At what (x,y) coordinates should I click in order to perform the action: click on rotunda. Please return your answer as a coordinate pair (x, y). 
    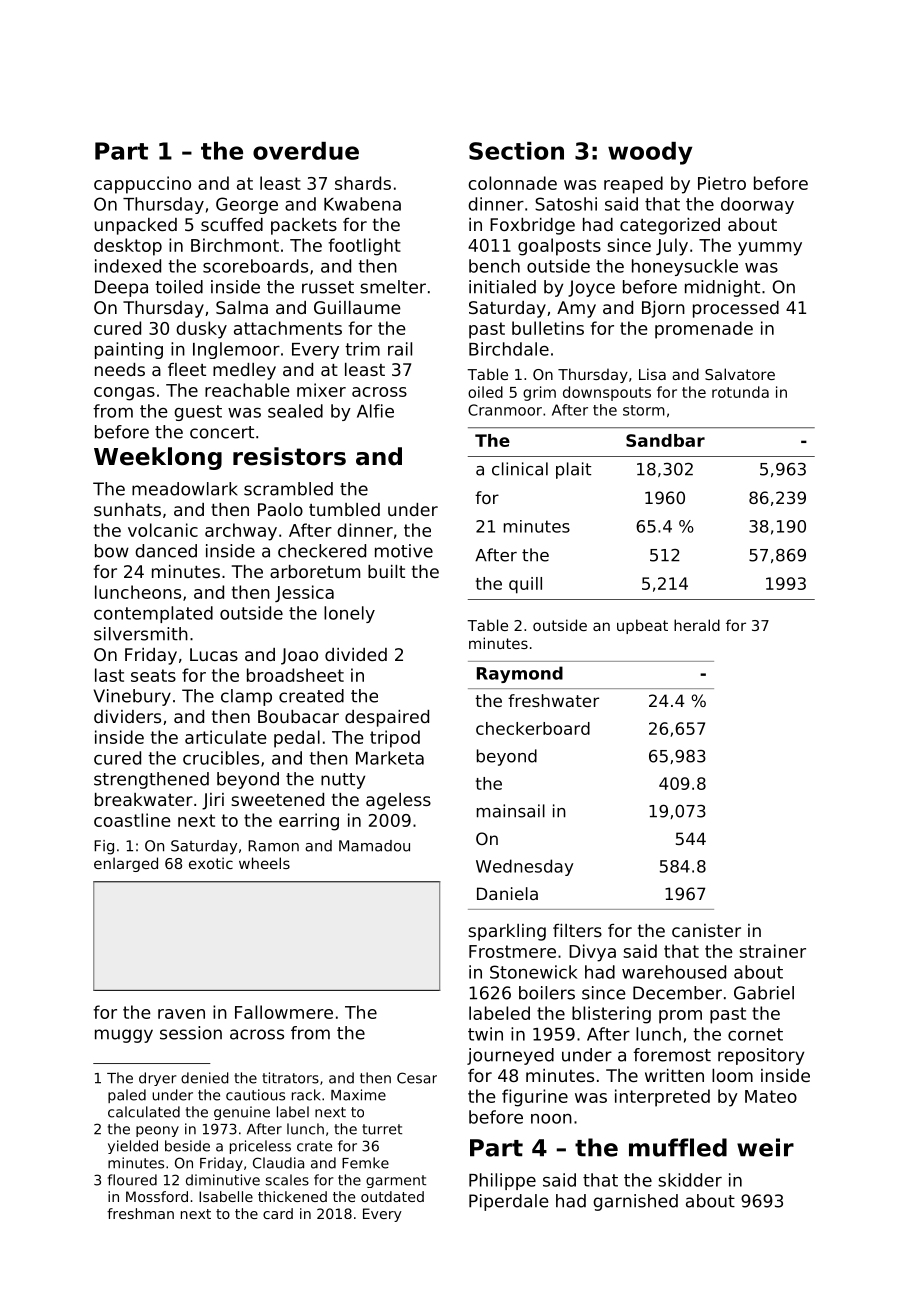
    Looking at the image, I should click on (740, 392).
